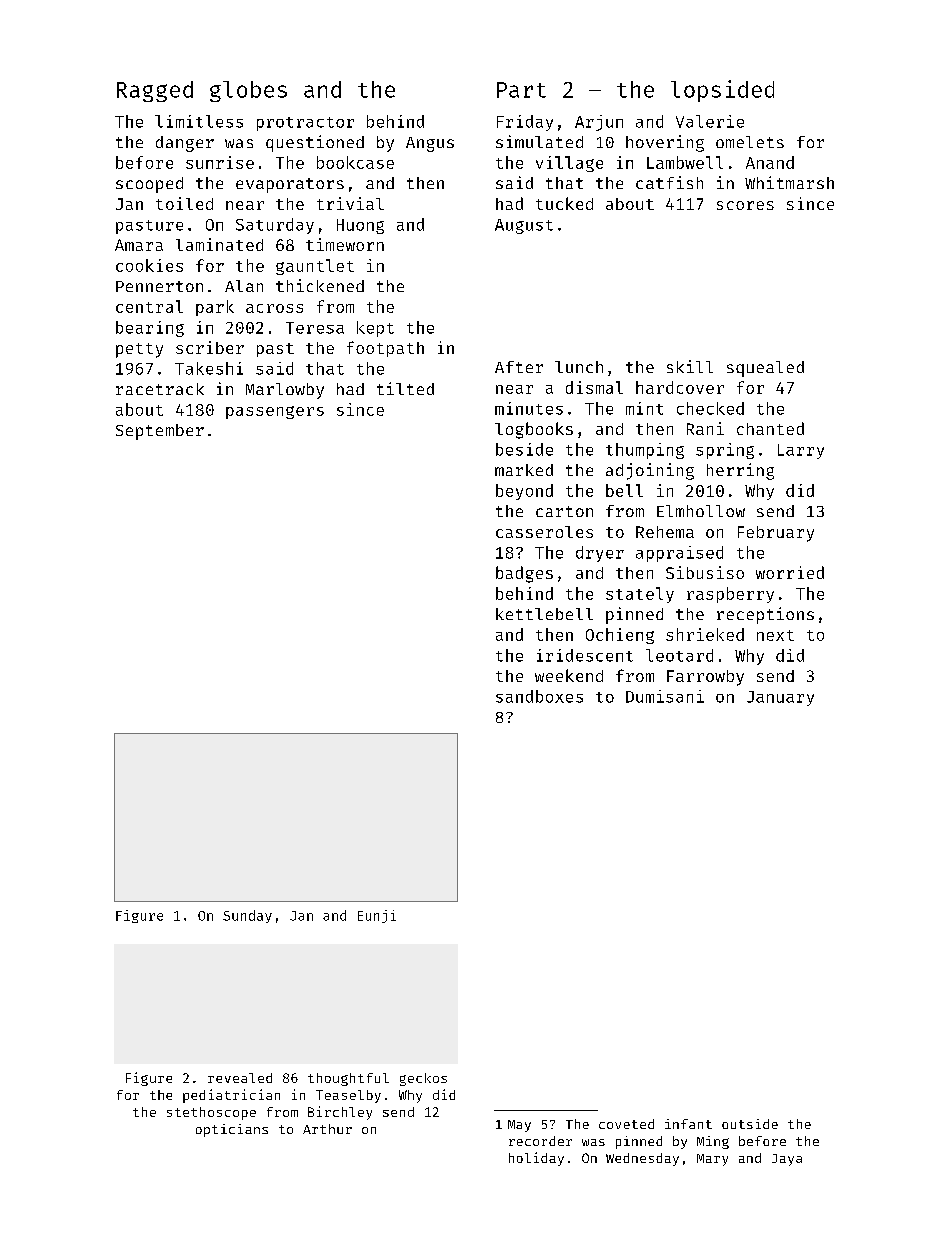 The height and width of the screenshot is (1233, 952). Describe the element at coordinates (705, 428) in the screenshot. I see `Rani` at that location.
